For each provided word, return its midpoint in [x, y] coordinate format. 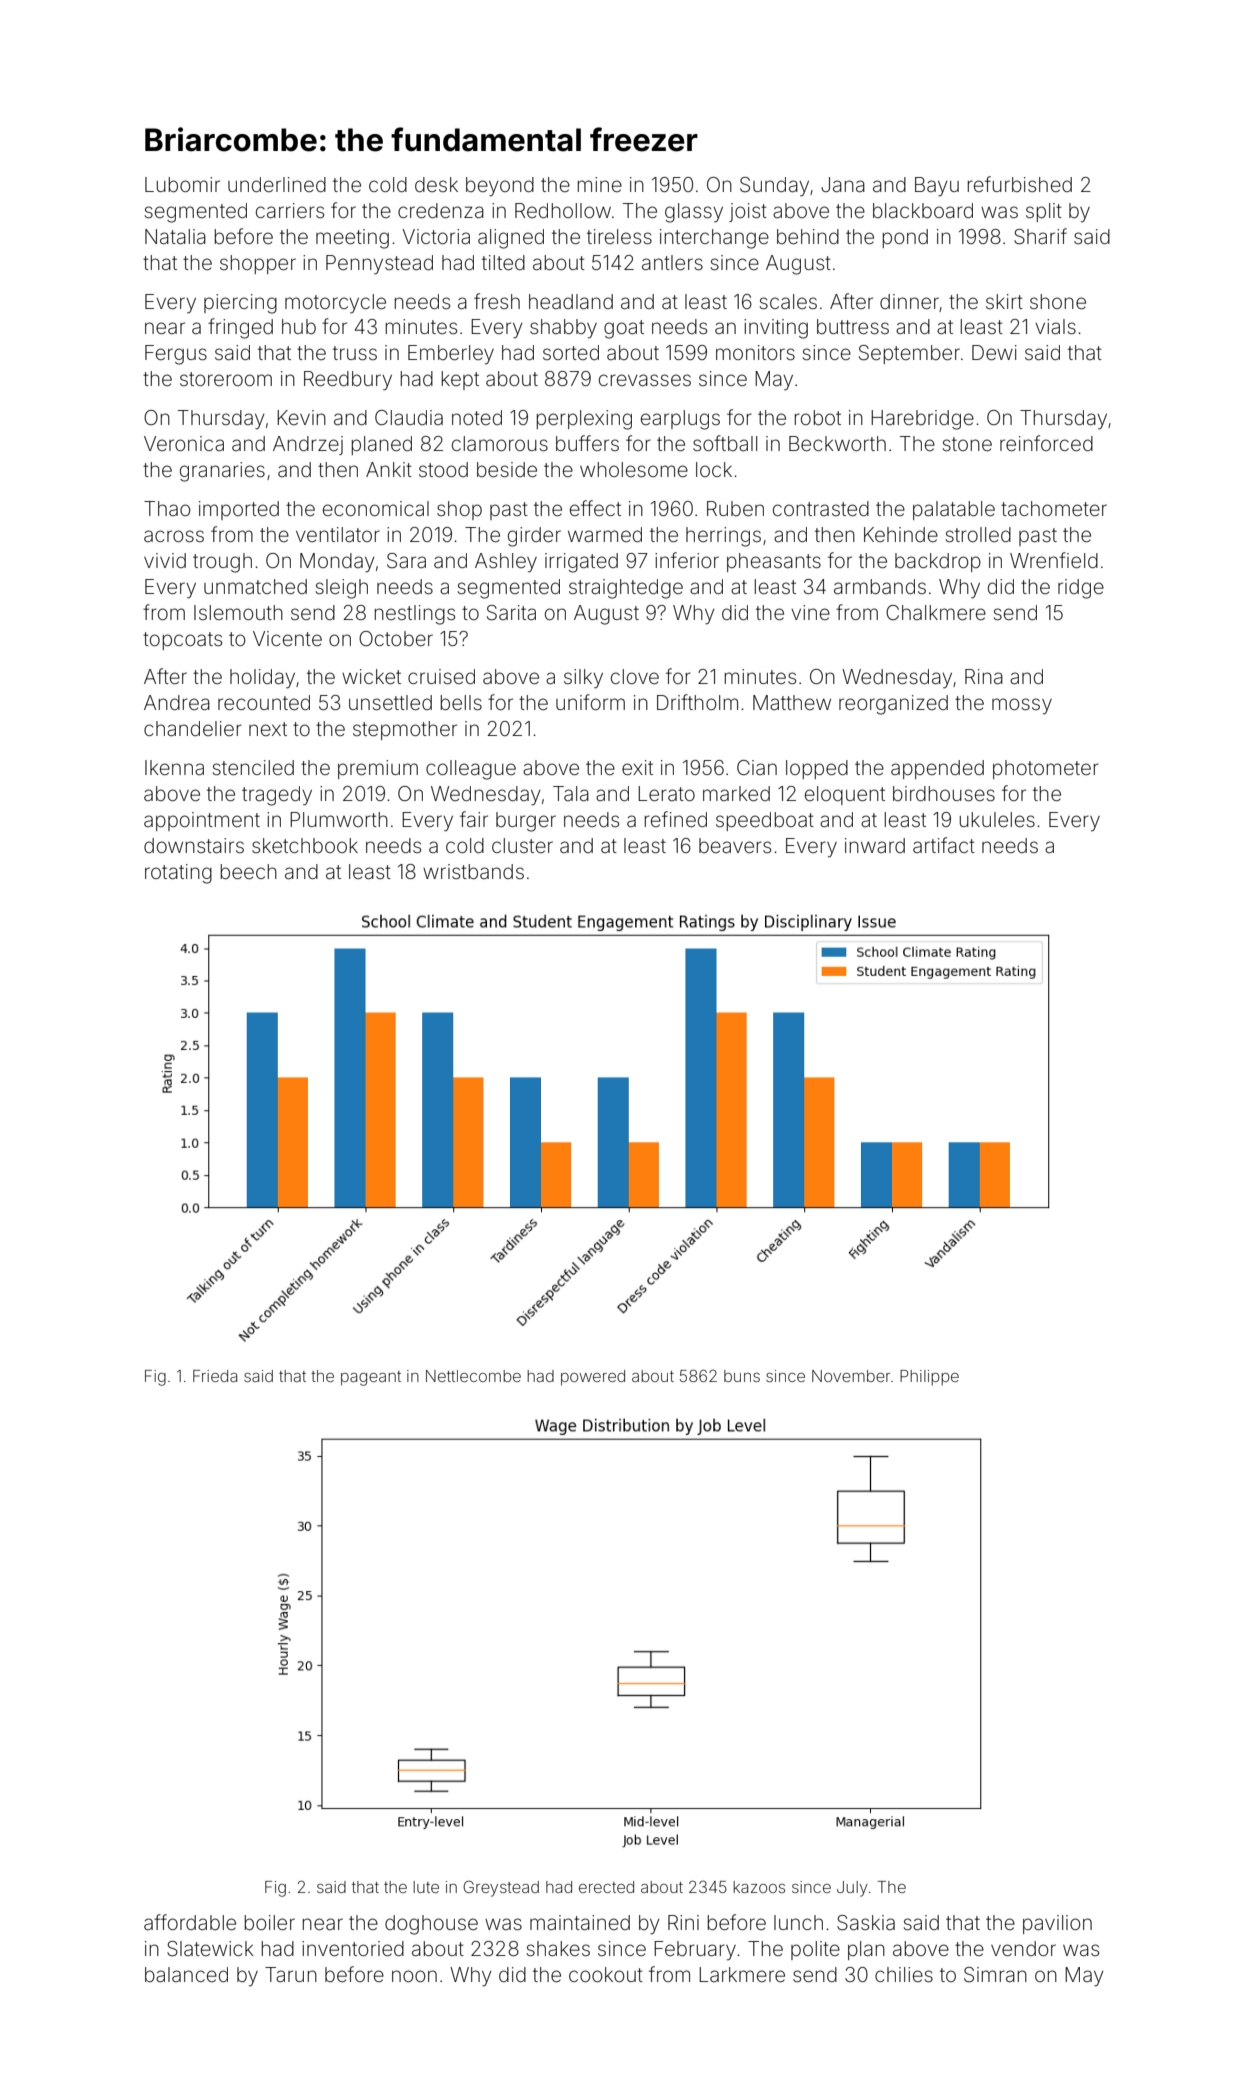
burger [526, 822]
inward [875, 845]
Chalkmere [936, 612]
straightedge [626, 589]
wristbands [473, 871]
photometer [1046, 769]
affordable [190, 1922]
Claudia [409, 417]
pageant [371, 1378]
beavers [735, 845]
